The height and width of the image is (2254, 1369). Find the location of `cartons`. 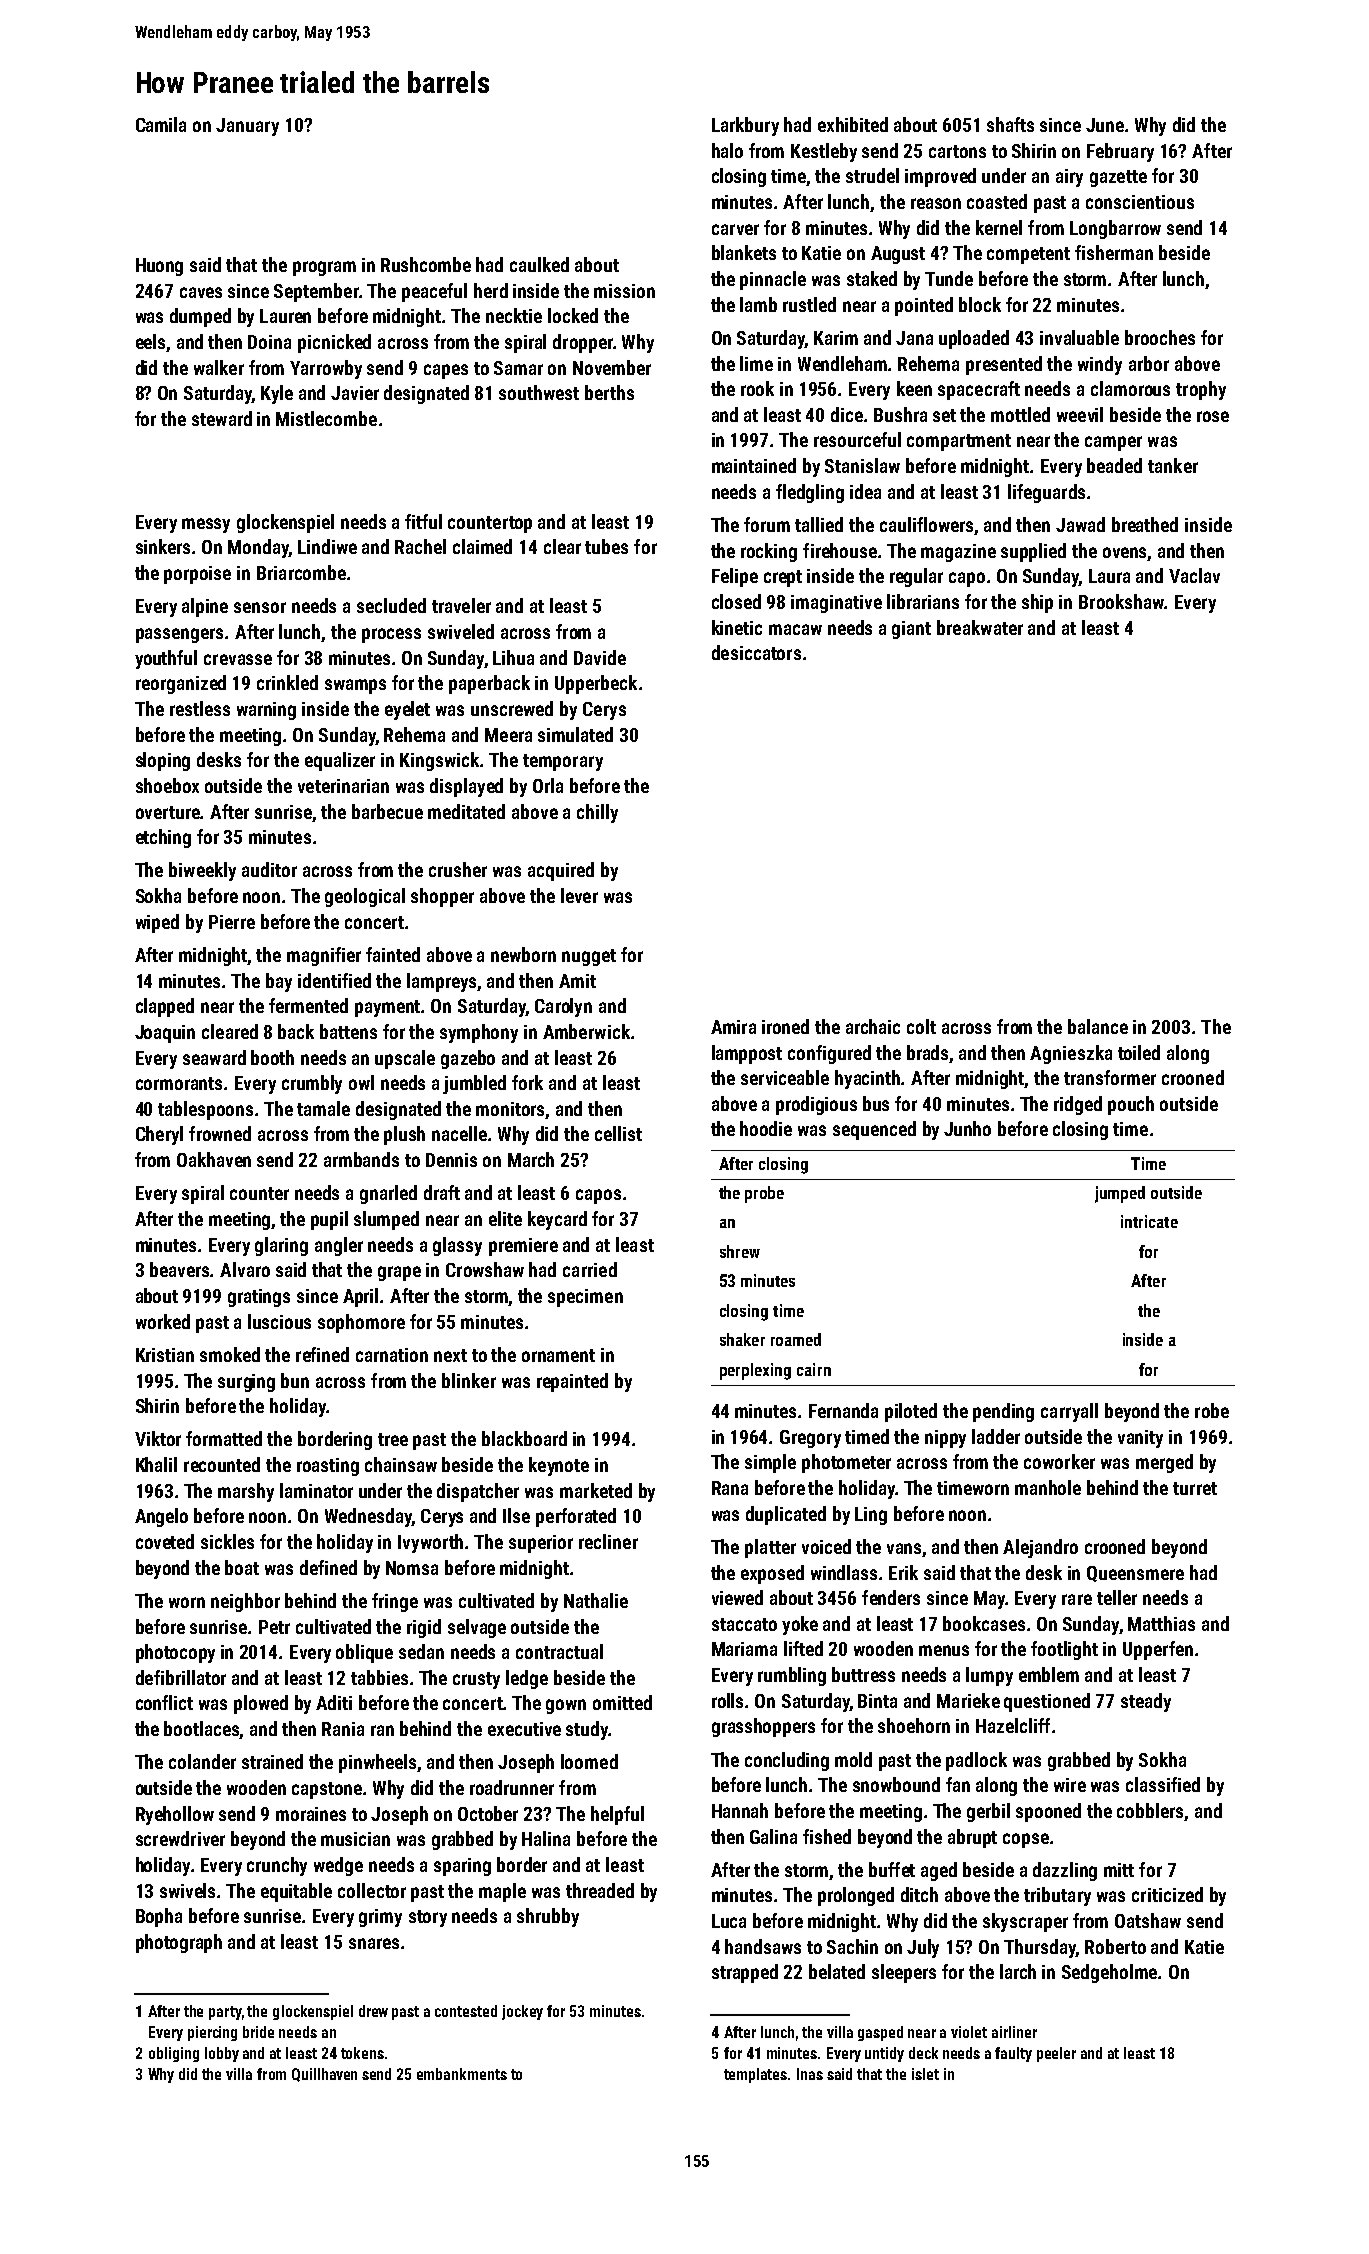

cartons is located at coordinates (957, 151).
